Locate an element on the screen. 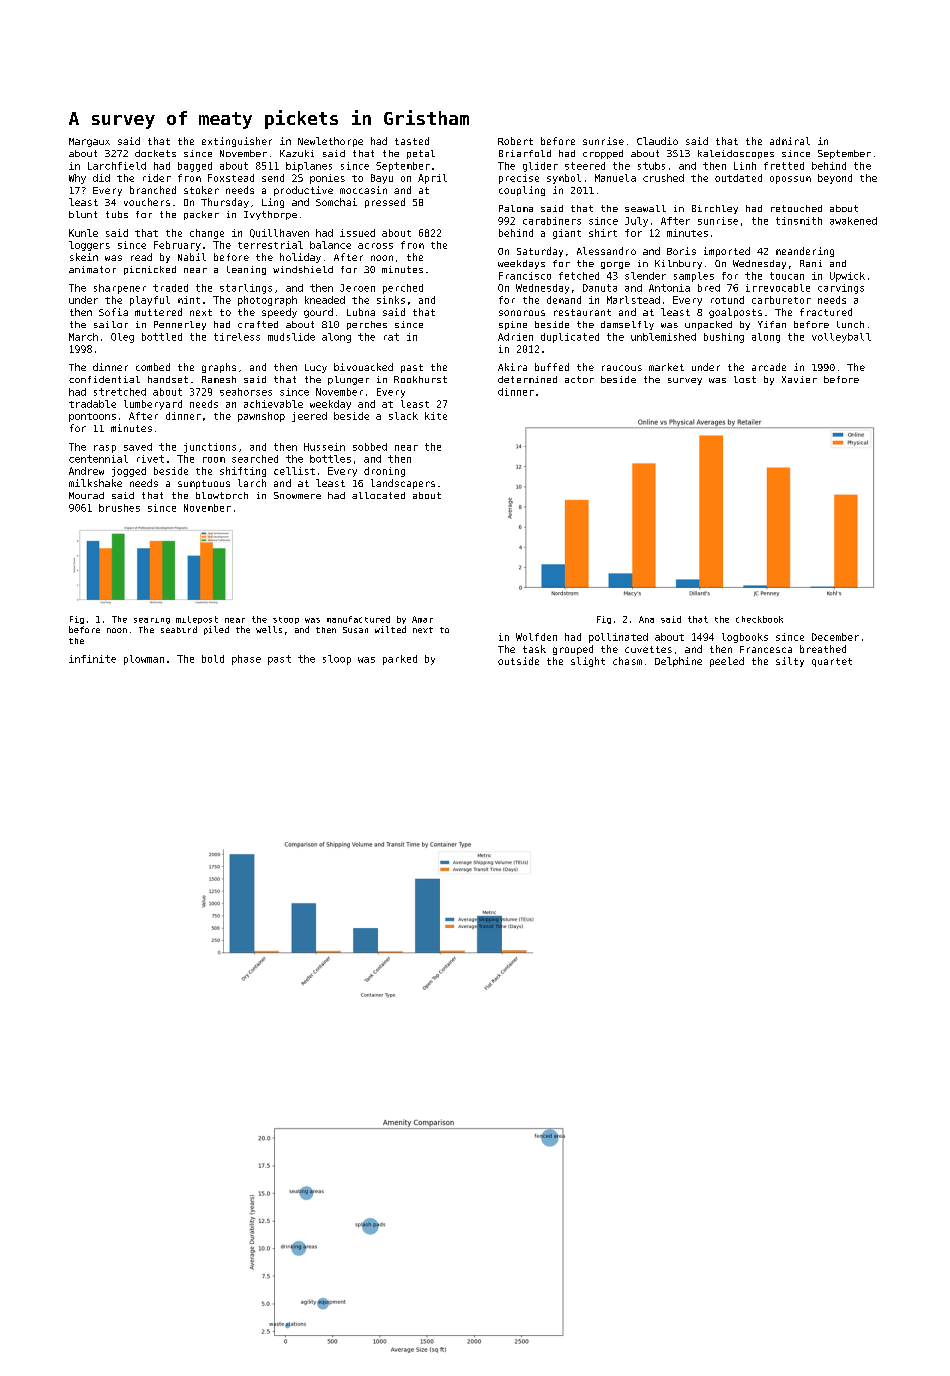 The width and height of the screenshot is (950, 1376). parked is located at coordinates (400, 660).
